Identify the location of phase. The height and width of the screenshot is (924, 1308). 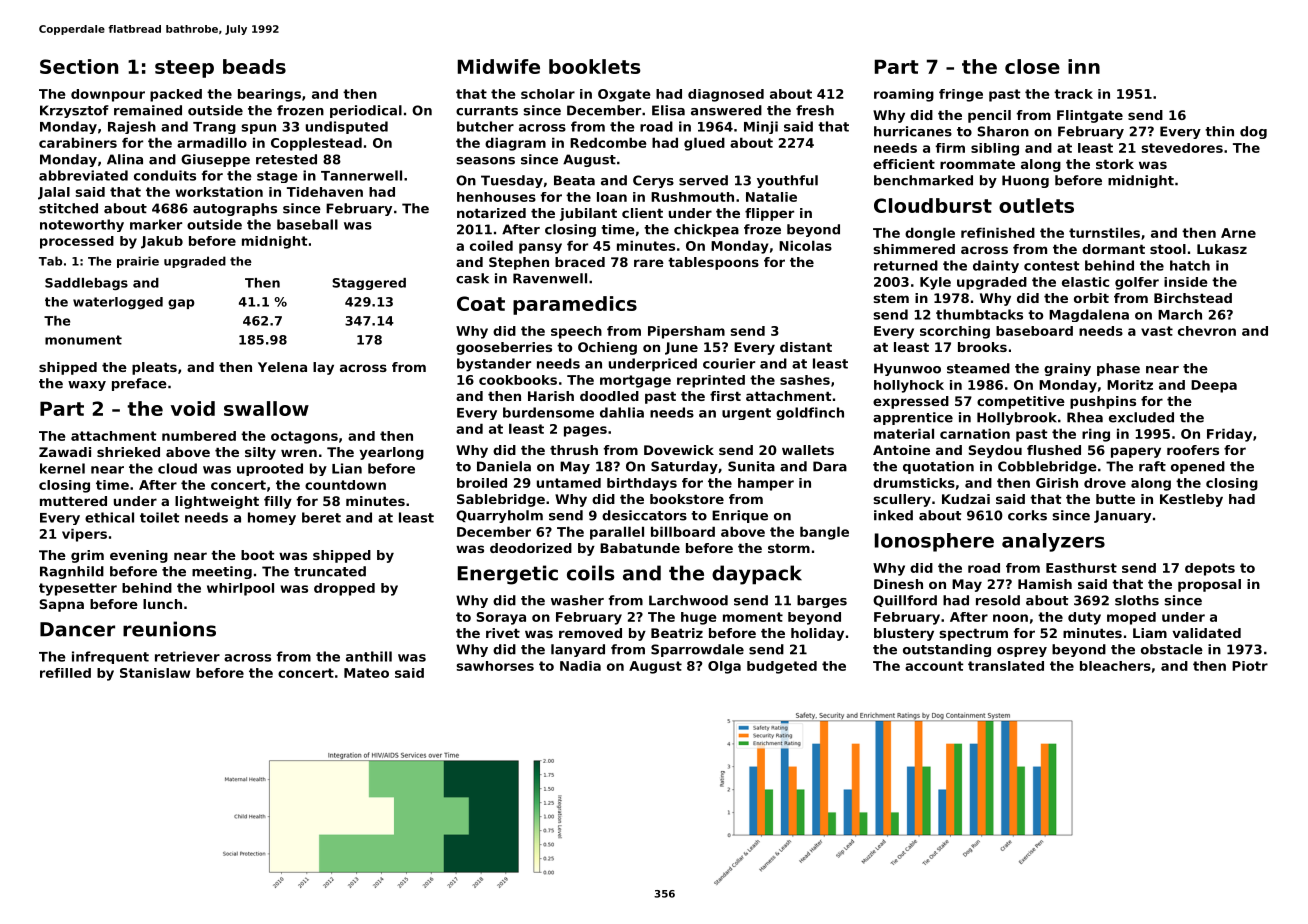
(1118, 369).
